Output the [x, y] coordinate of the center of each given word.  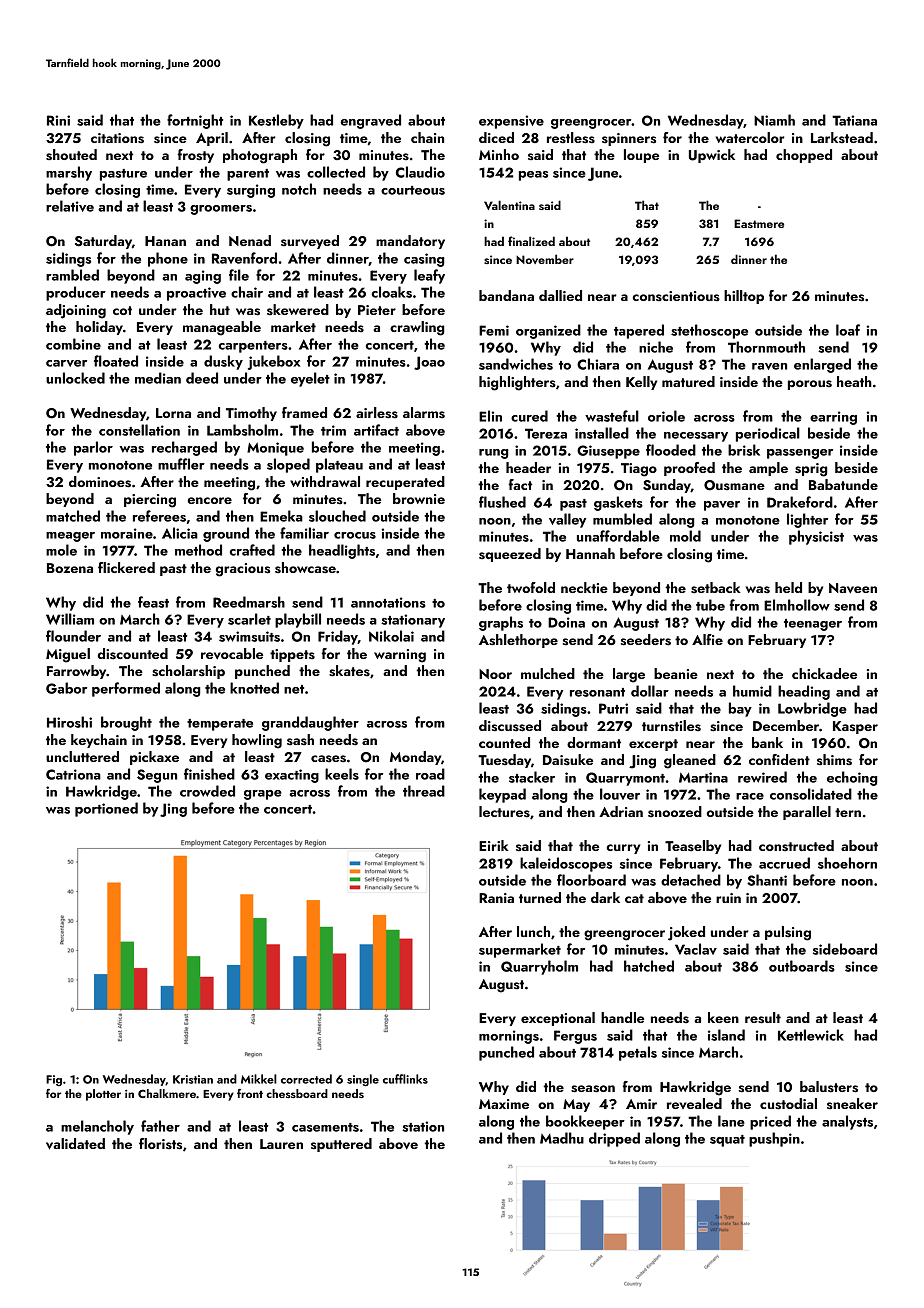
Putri [613, 708]
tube [710, 605]
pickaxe [154, 758]
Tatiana [854, 120]
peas [533, 176]
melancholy [97, 1127]
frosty [195, 156]
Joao [429, 363]
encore [210, 500]
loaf [848, 330]
